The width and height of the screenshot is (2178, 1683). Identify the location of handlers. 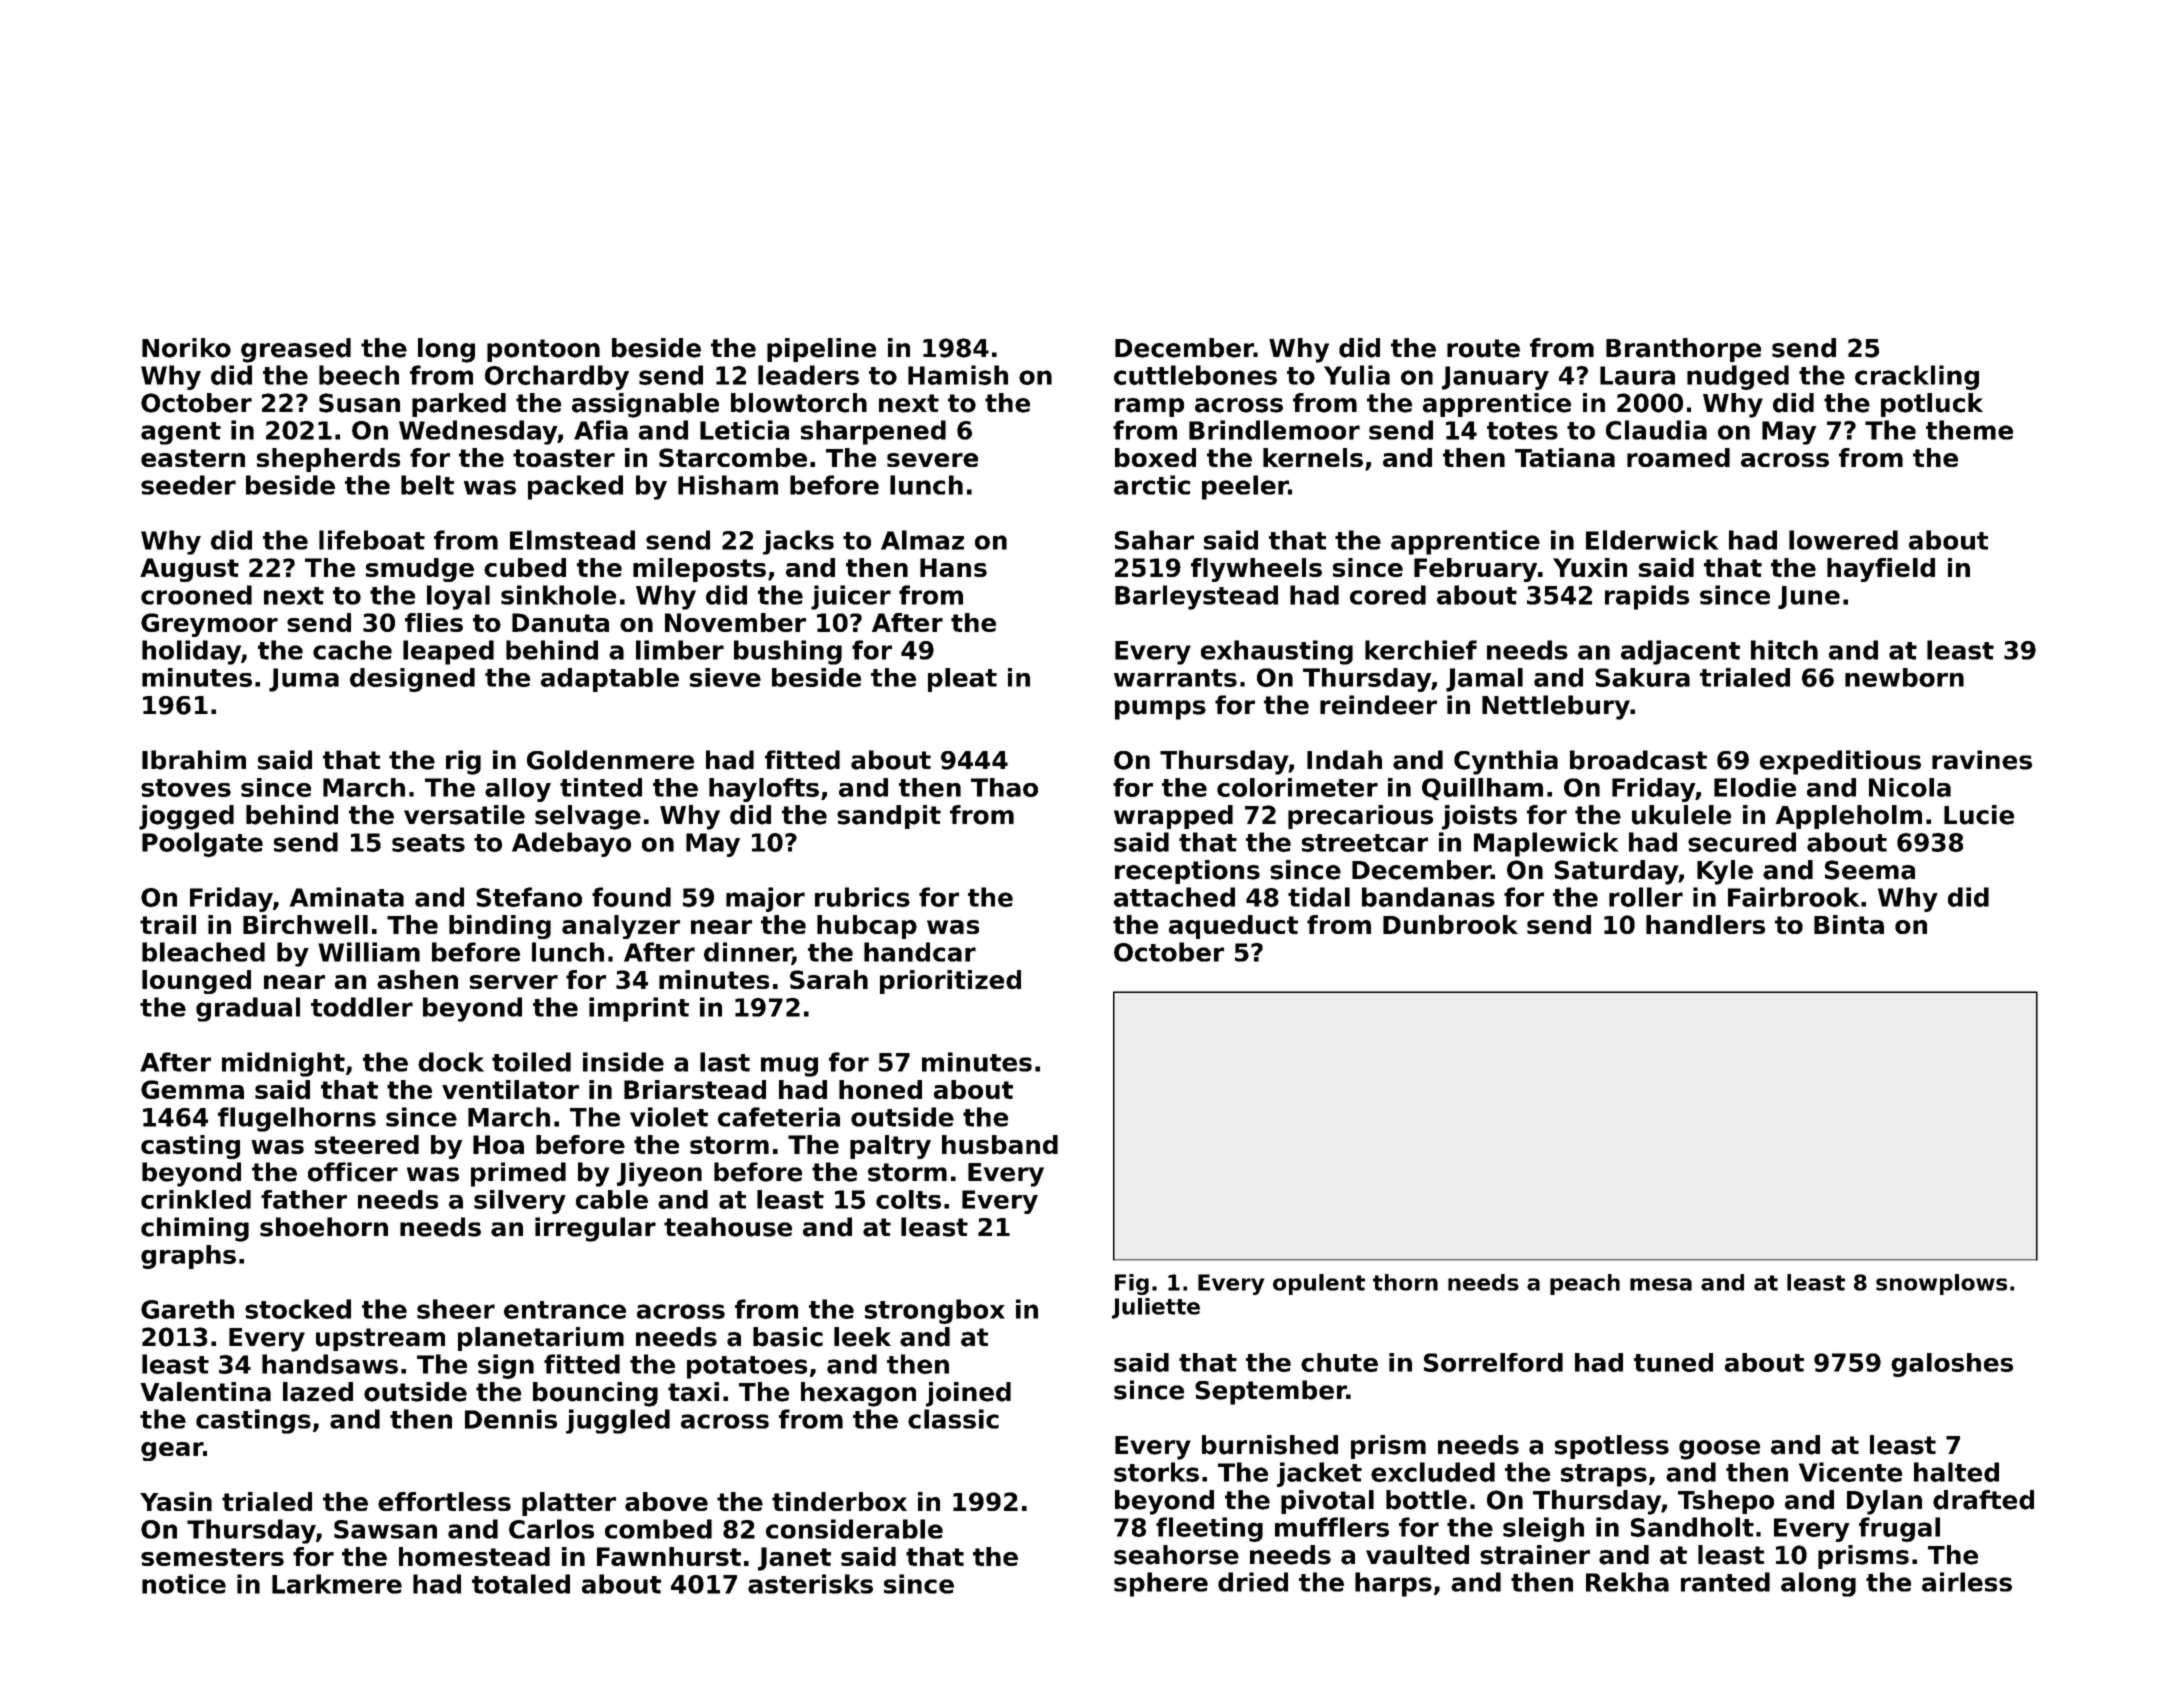
(1705, 924).
